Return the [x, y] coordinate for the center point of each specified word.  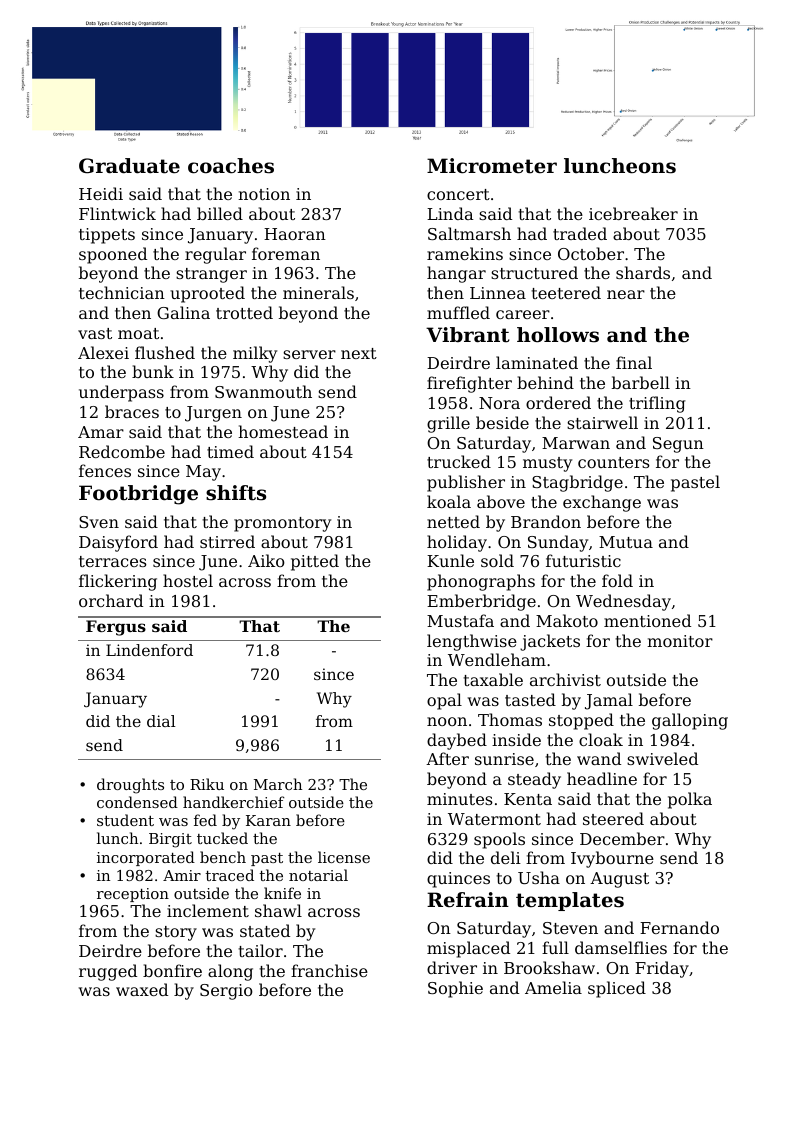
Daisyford [118, 543]
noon [447, 721]
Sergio [226, 992]
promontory [282, 524]
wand [599, 758]
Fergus [116, 628]
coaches [231, 166]
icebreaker [633, 213]
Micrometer [492, 166]
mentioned [647, 620]
